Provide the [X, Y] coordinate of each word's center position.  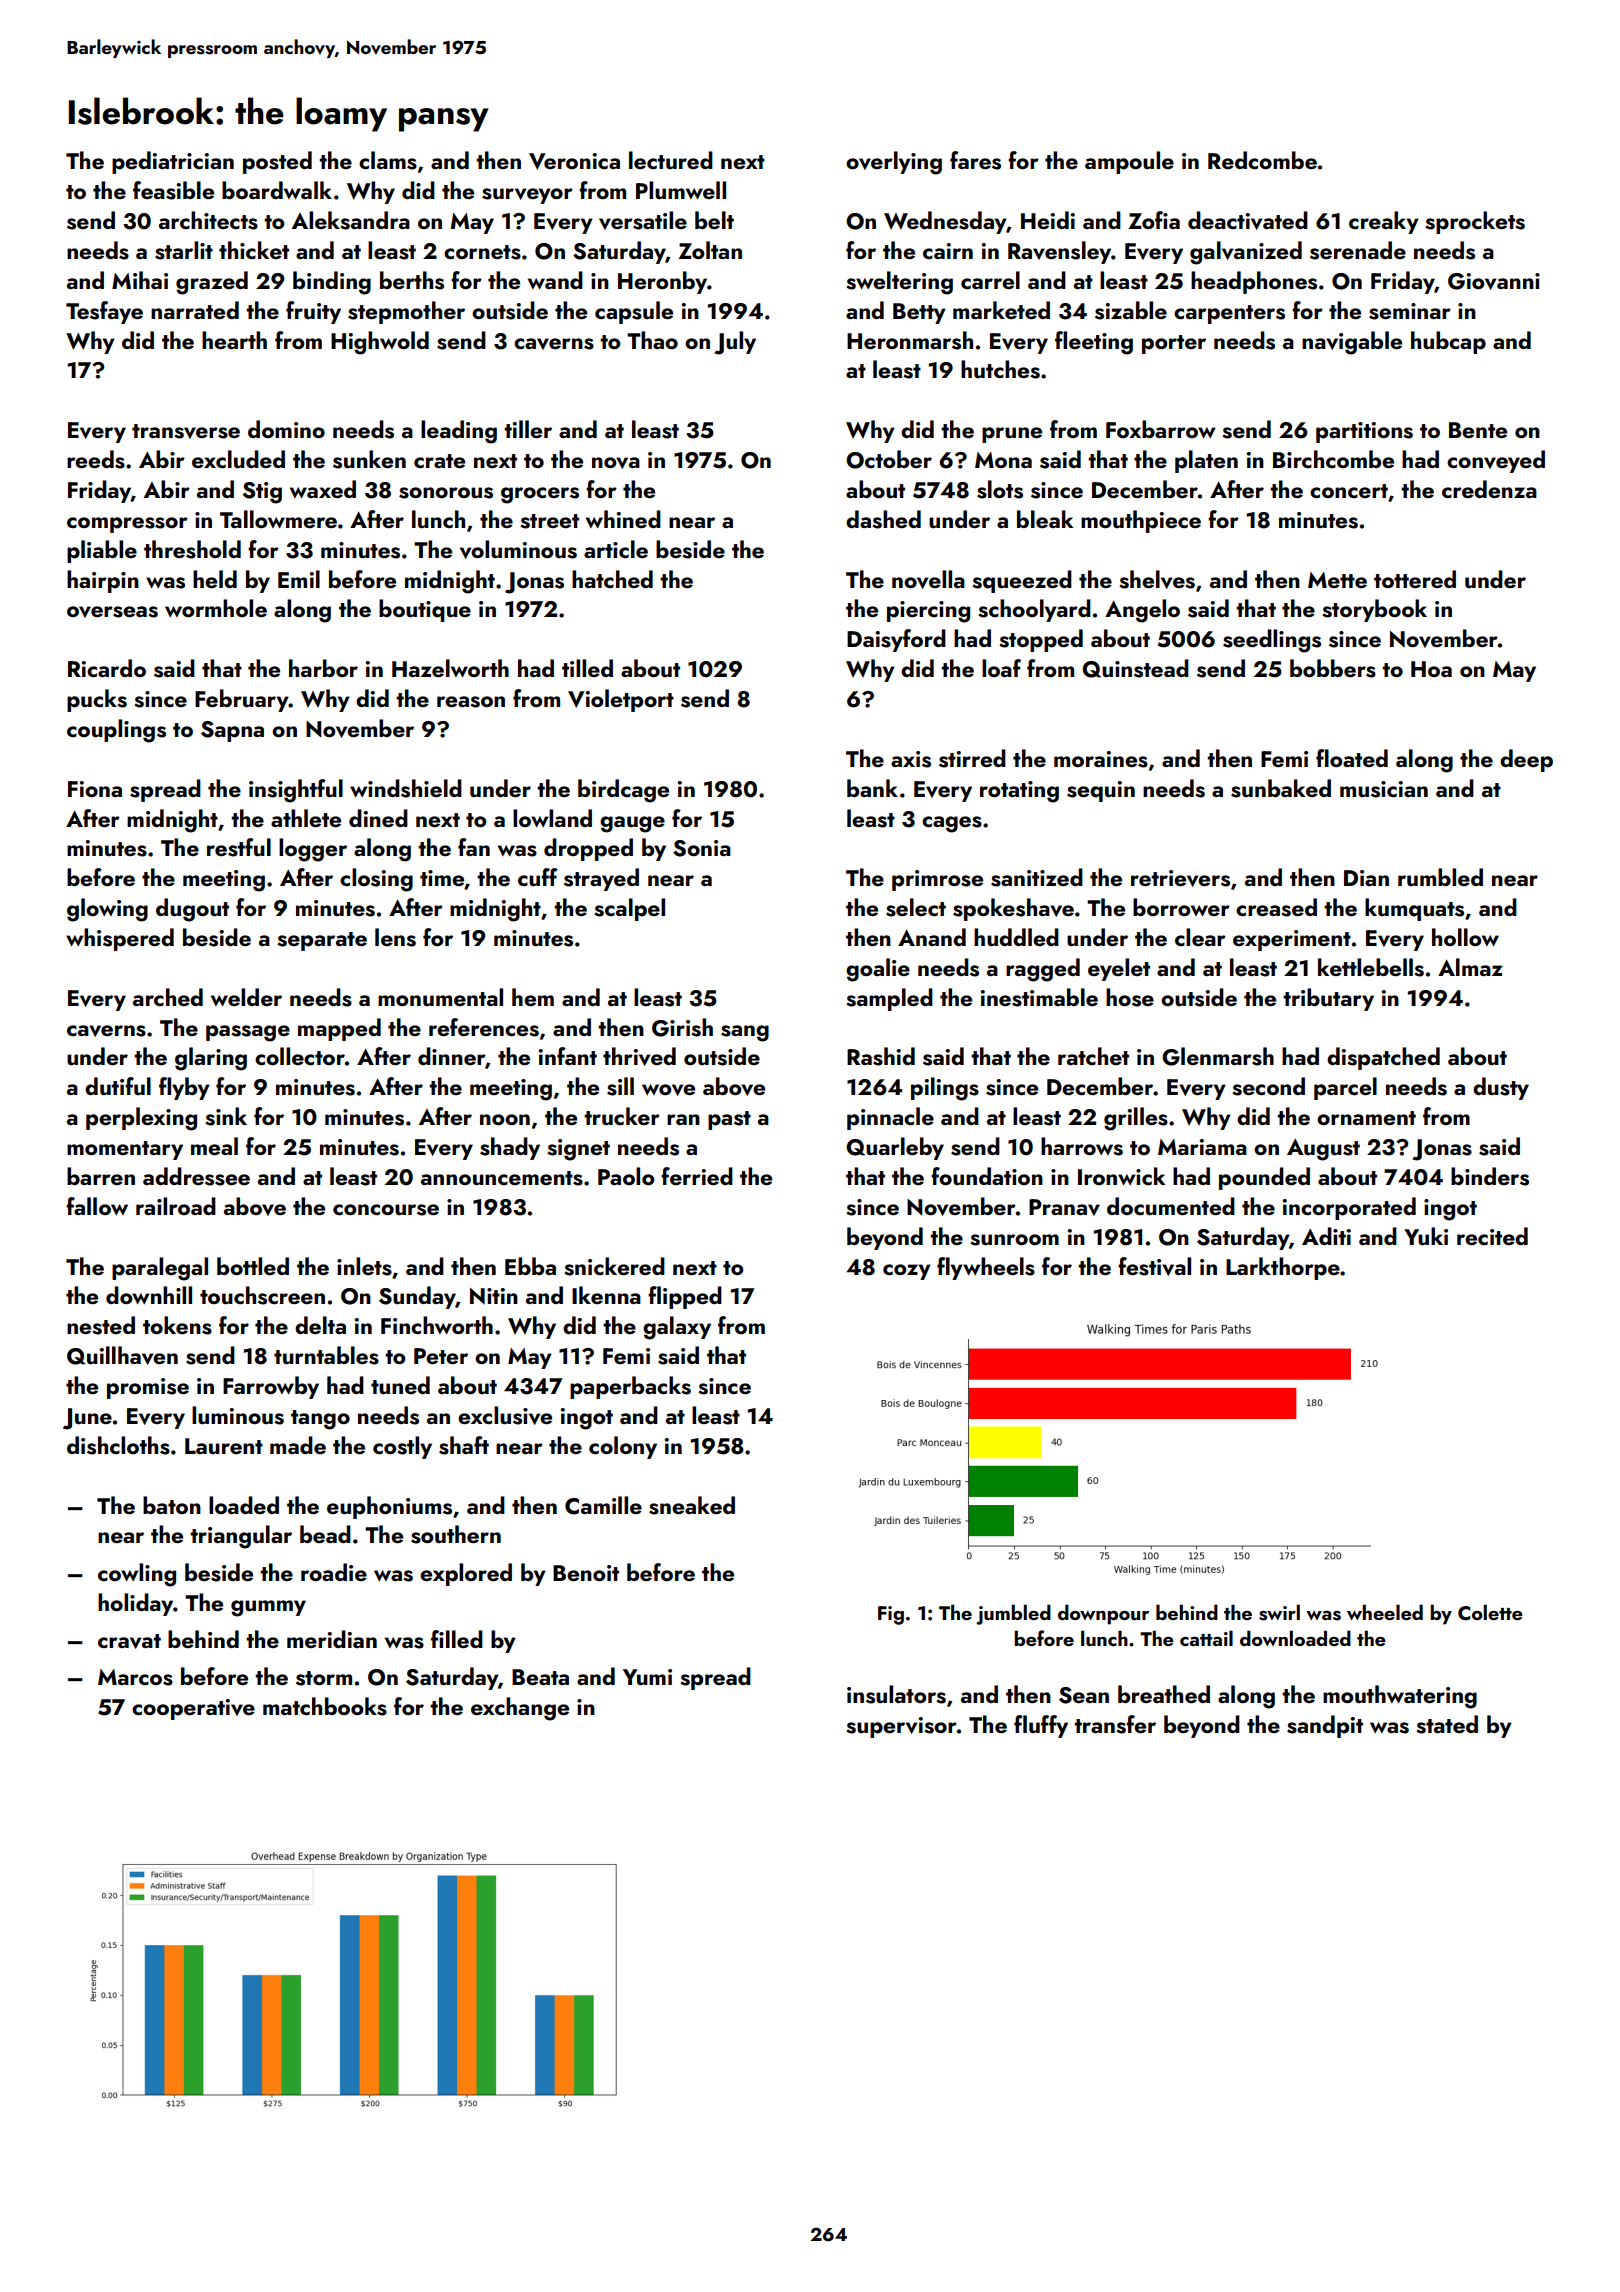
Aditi [1326, 1236]
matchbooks [325, 1706]
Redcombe [1262, 160]
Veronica [574, 161]
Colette [1490, 1612]
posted [277, 162]
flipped [685, 1297]
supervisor [901, 1727]
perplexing [141, 1119]
